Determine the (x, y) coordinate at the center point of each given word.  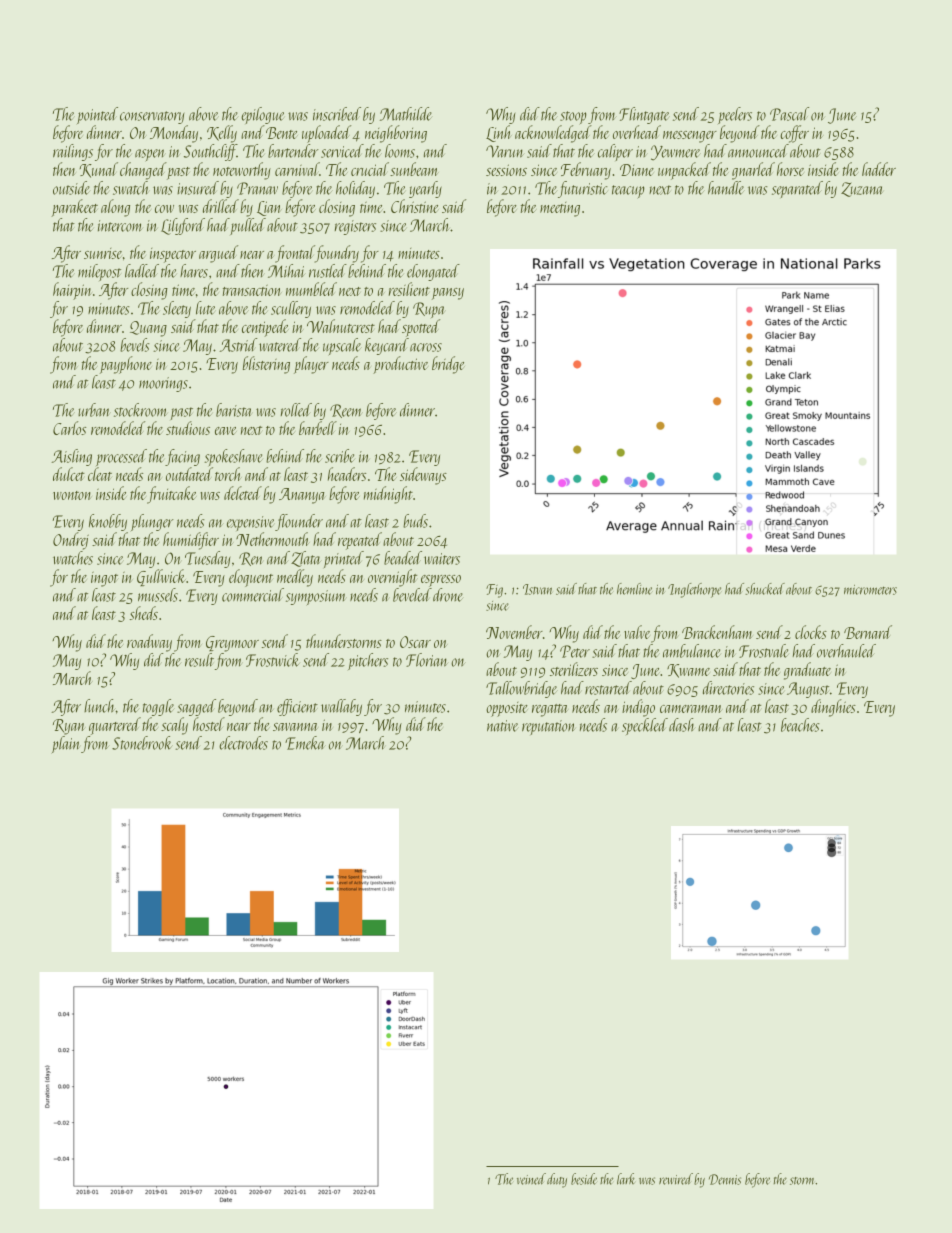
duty (557, 1180)
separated (797, 189)
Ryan (69, 727)
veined (531, 1179)
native (503, 726)
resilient (409, 289)
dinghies (833, 708)
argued (218, 254)
